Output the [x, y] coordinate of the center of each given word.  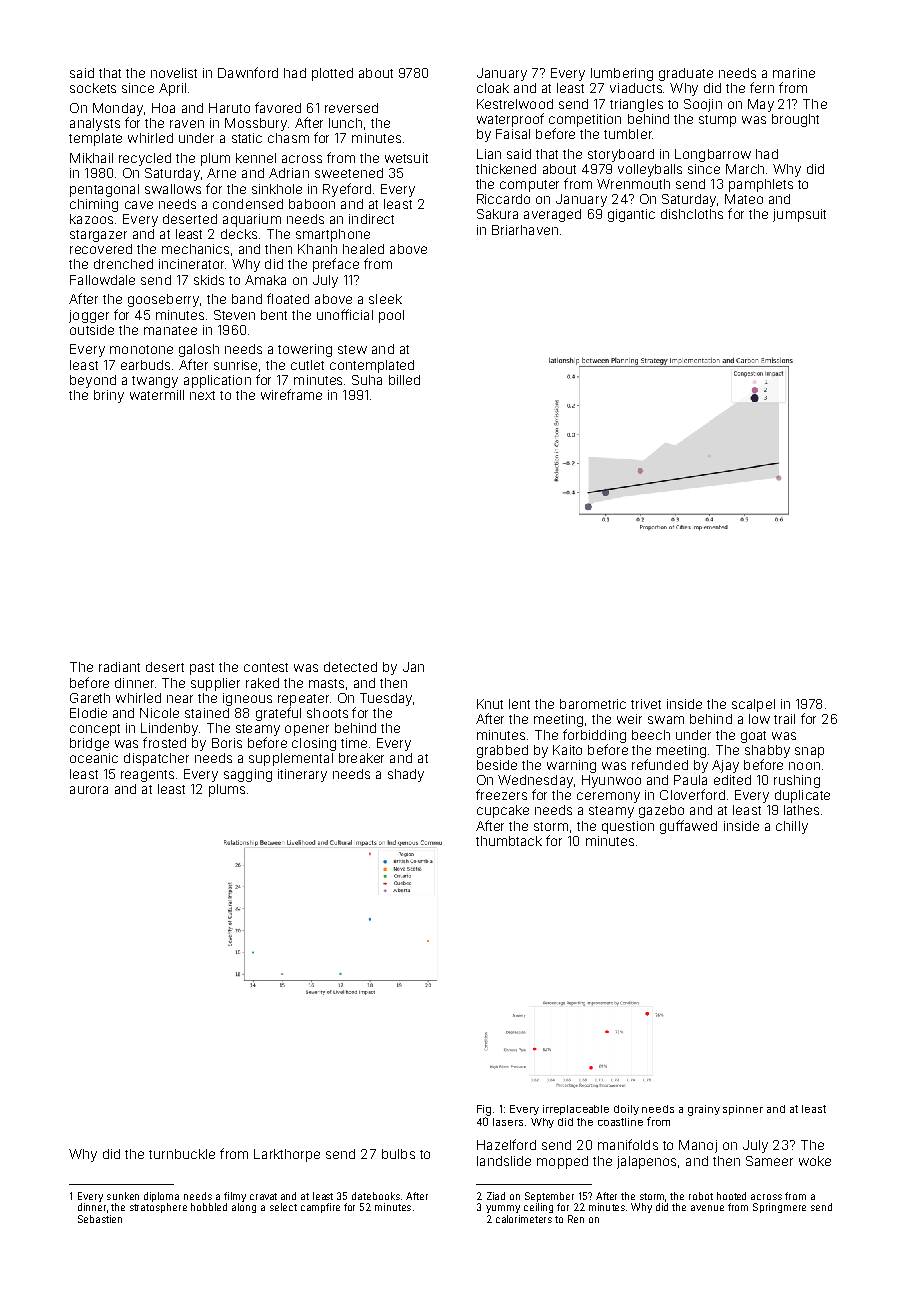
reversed [351, 108]
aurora [89, 790]
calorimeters [524, 1219]
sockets [93, 88]
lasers [508, 1122]
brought [795, 120]
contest [266, 667]
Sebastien [100, 1219]
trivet [646, 704]
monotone [141, 349]
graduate [686, 74]
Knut [490, 704]
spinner [743, 1110]
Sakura [497, 214]
